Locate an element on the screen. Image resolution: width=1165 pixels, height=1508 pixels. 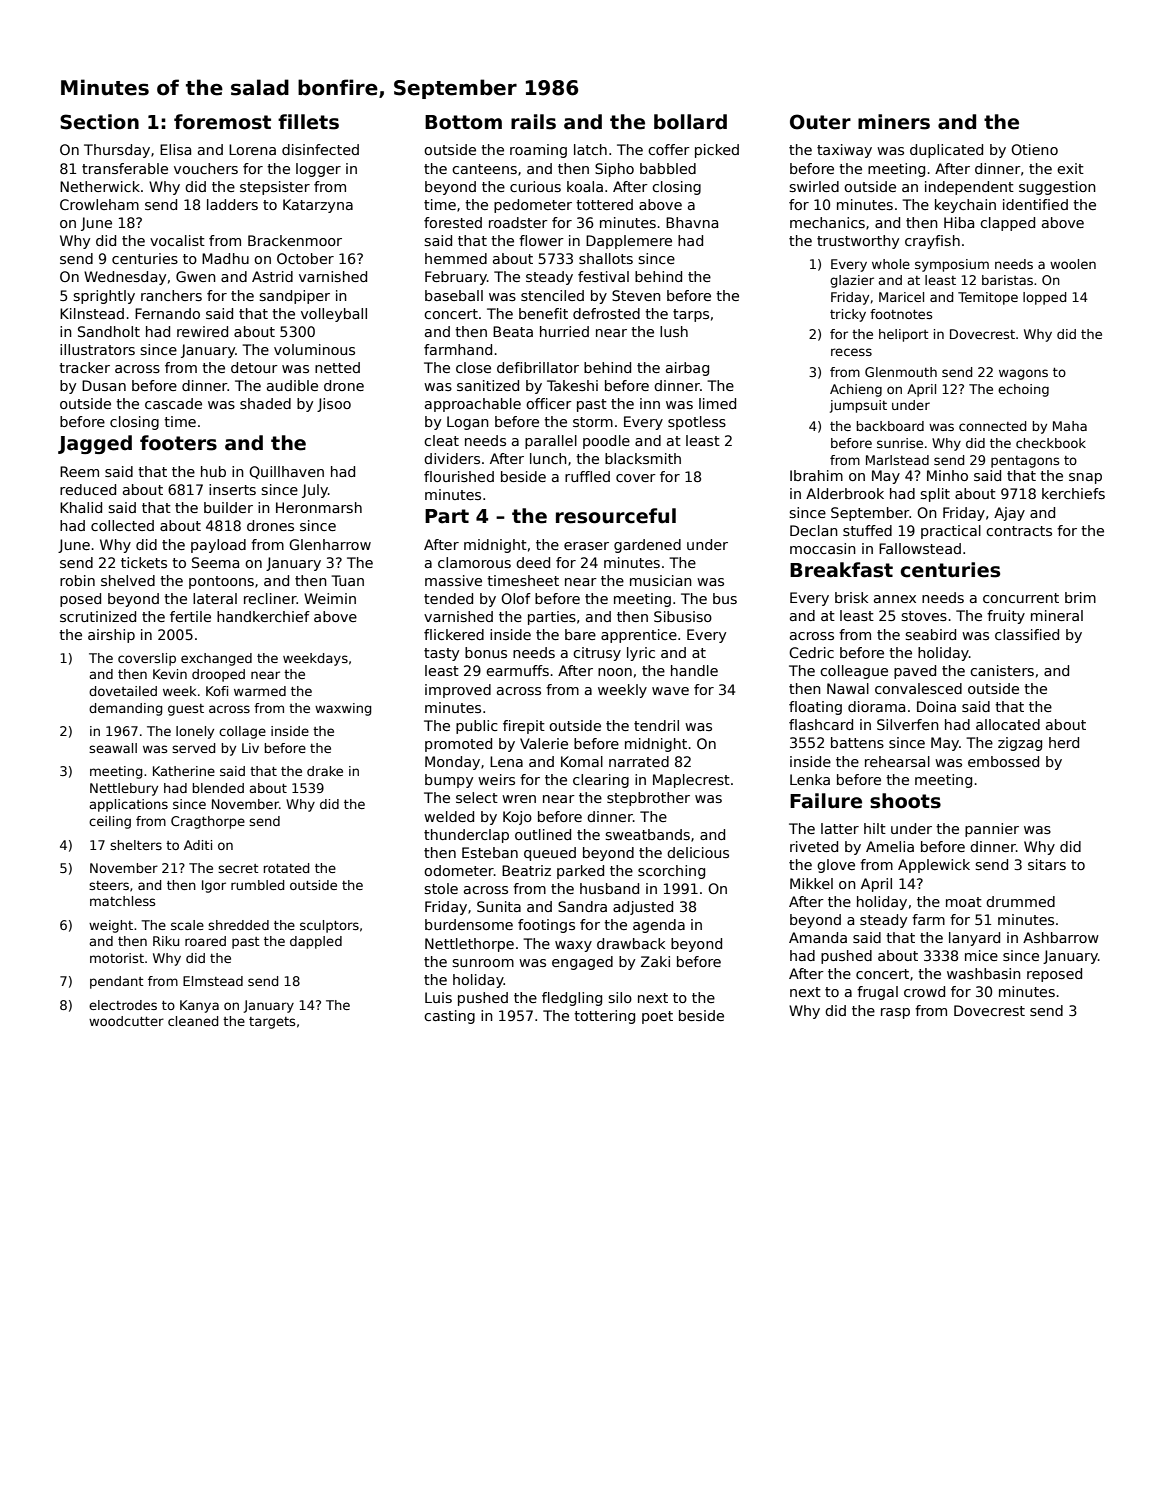
Katherine is located at coordinates (184, 771).
